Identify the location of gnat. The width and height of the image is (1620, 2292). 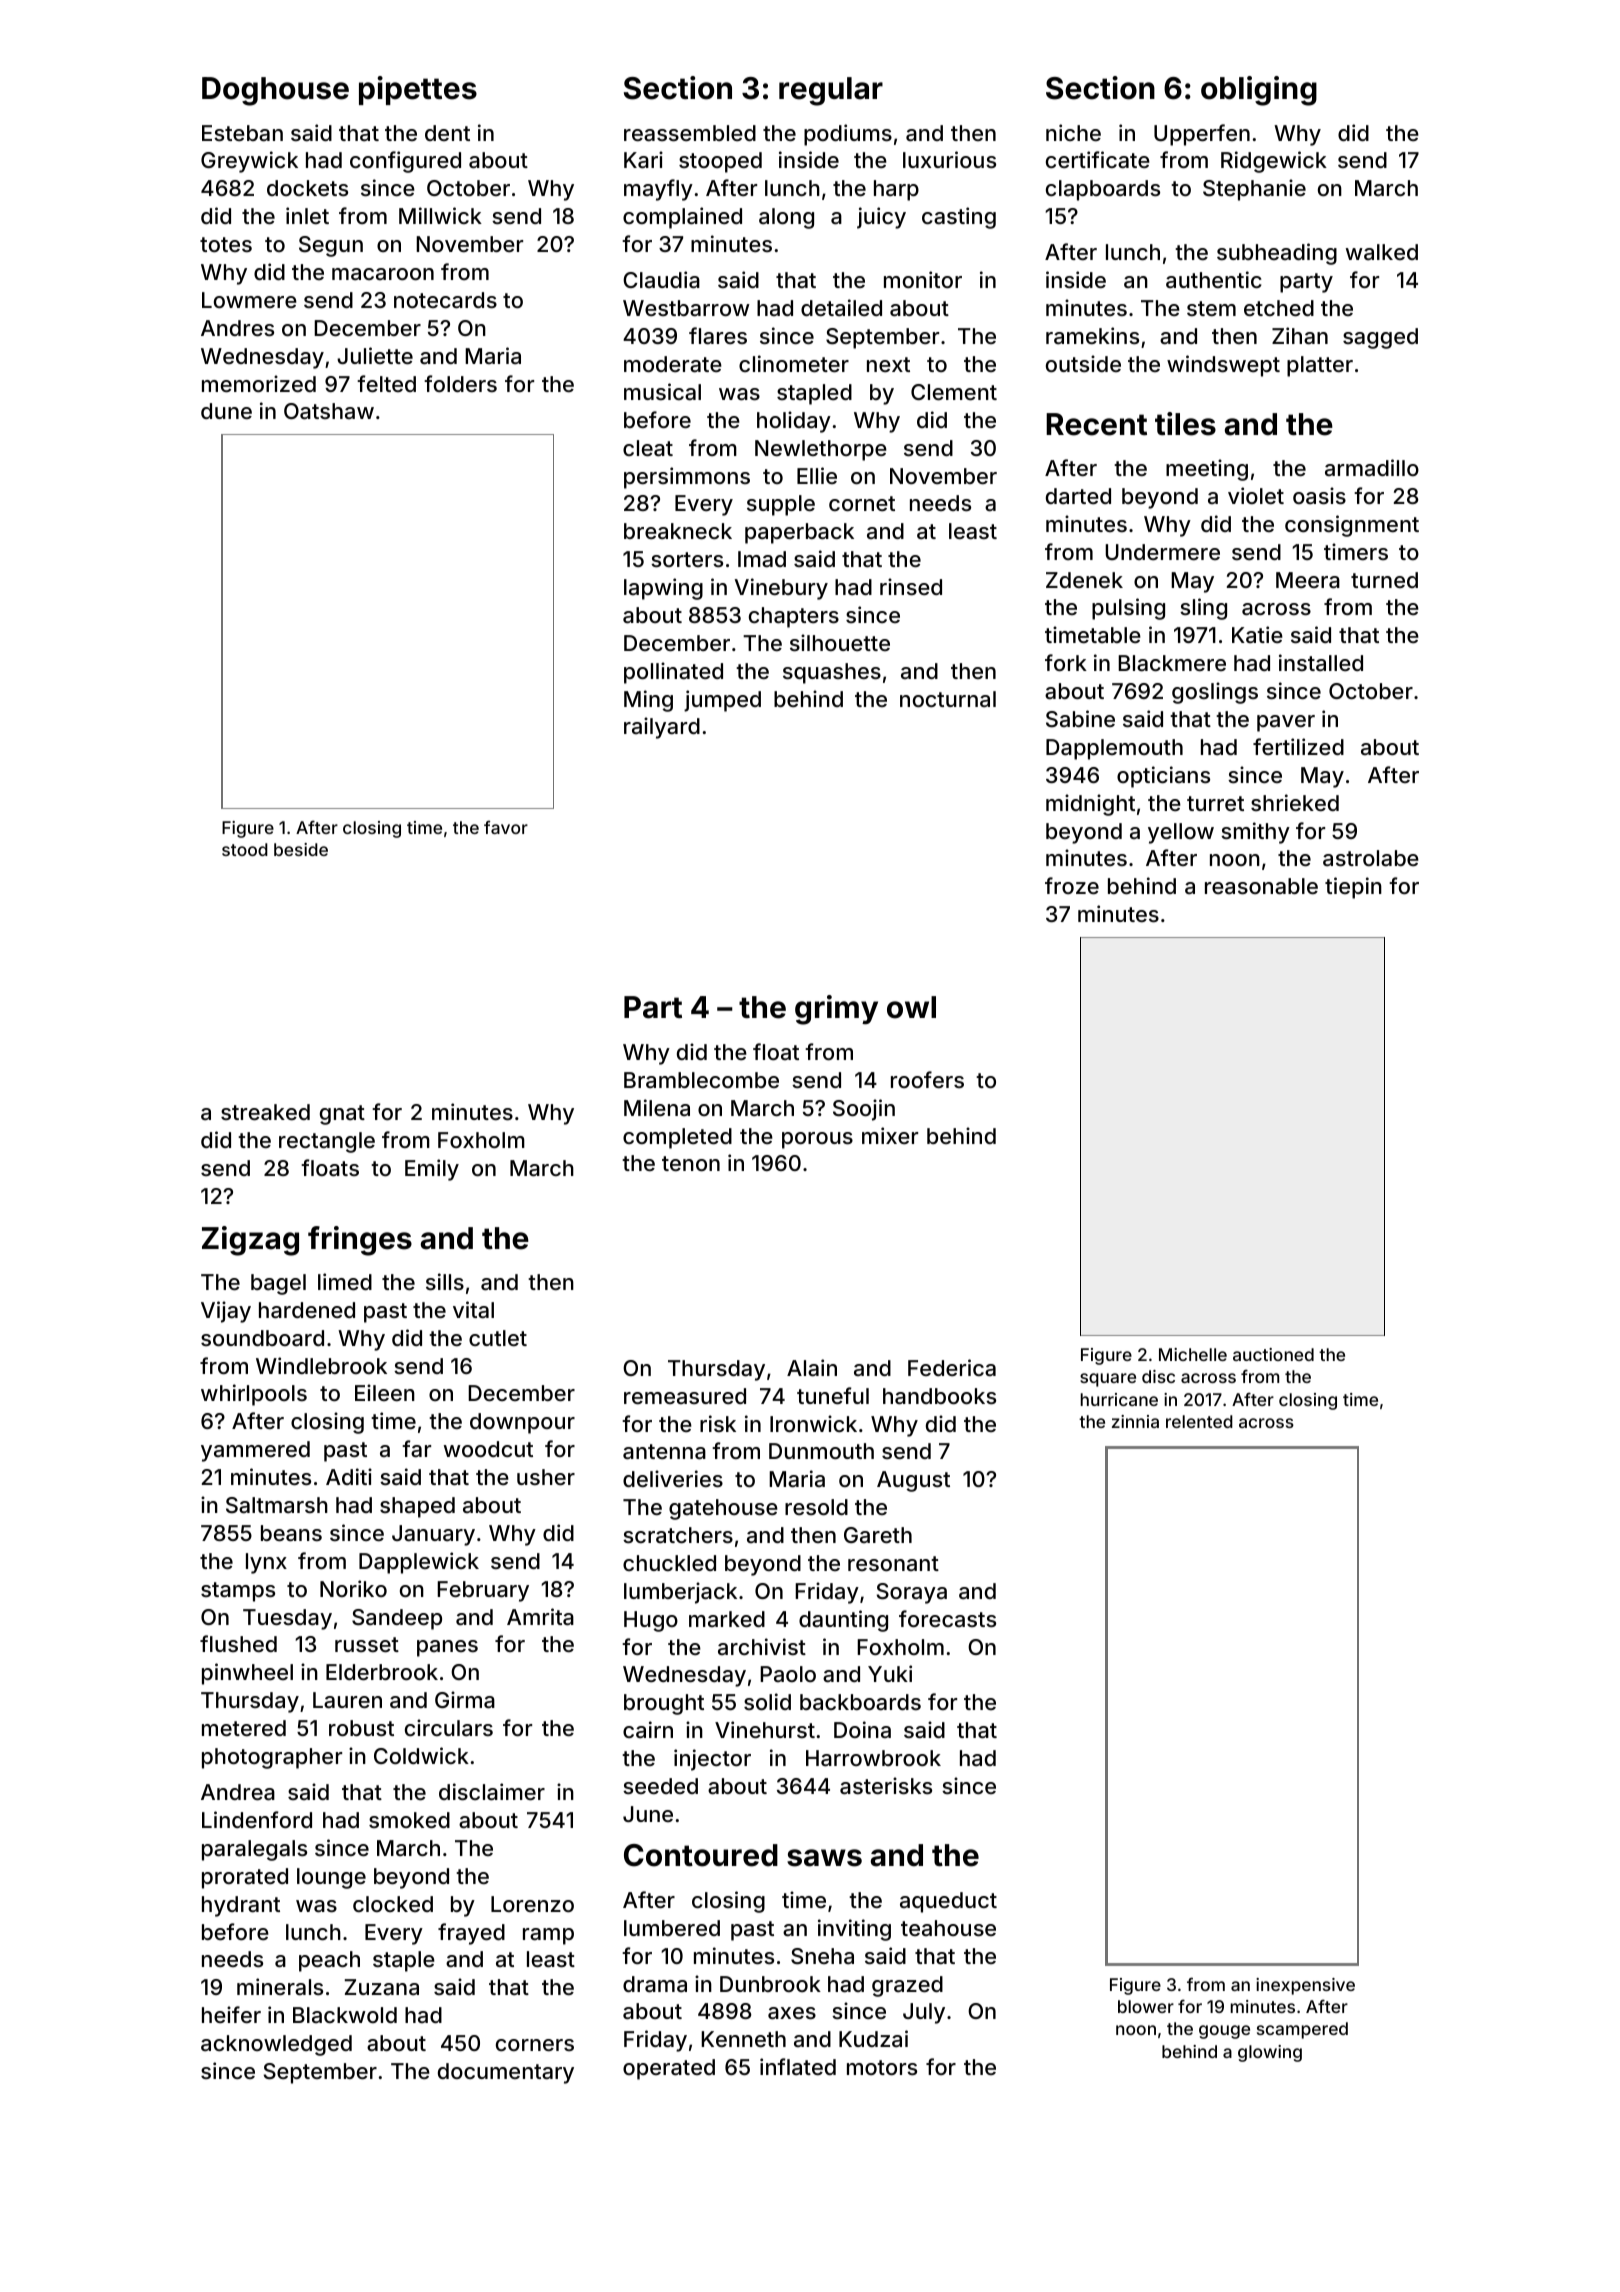
(342, 1115).
